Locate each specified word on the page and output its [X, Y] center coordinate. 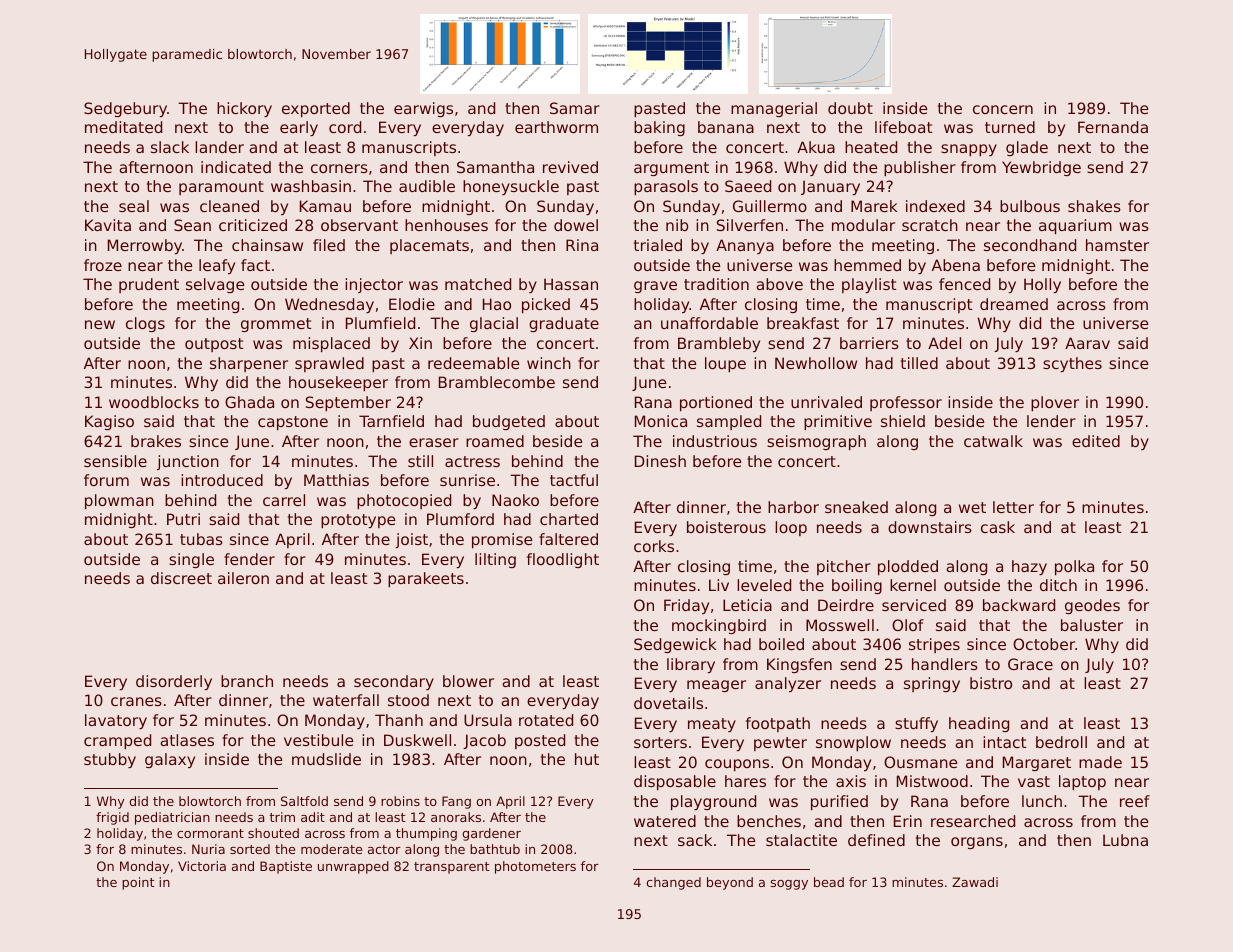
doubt [850, 108]
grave [655, 287]
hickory [244, 109]
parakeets [426, 579]
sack [695, 840]
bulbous [1030, 206]
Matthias [336, 480]
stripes [934, 645]
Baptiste [286, 867]
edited [1096, 441]
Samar [575, 108]
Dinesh [660, 461]
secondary [394, 682]
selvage [215, 285]
